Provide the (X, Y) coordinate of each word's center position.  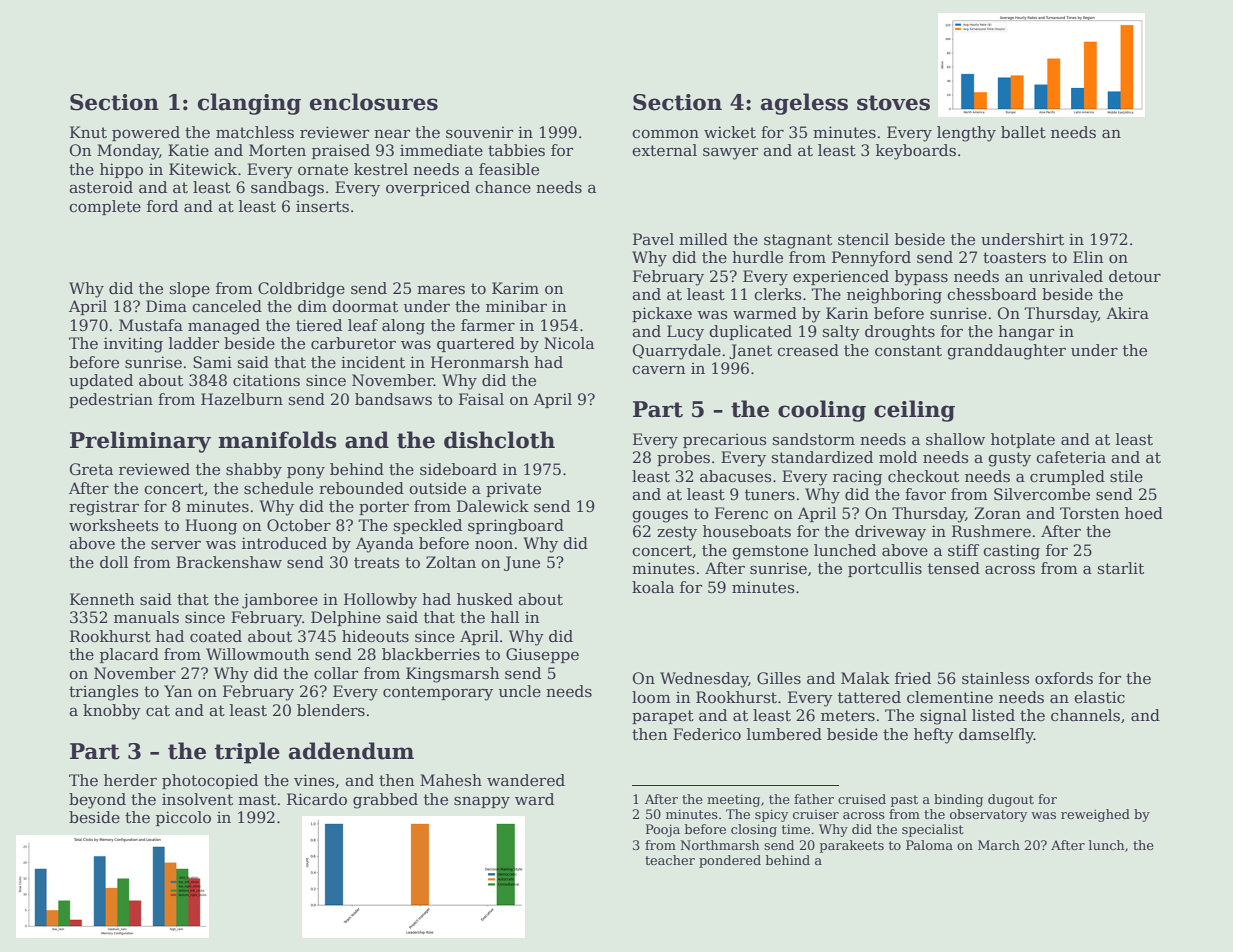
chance (503, 187)
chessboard (992, 294)
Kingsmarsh (452, 675)
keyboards (916, 152)
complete (105, 207)
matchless (255, 132)
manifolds (277, 440)
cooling (822, 411)
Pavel (653, 239)
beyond (97, 801)
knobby (112, 712)
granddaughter (1006, 352)
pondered (730, 861)
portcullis (885, 569)
